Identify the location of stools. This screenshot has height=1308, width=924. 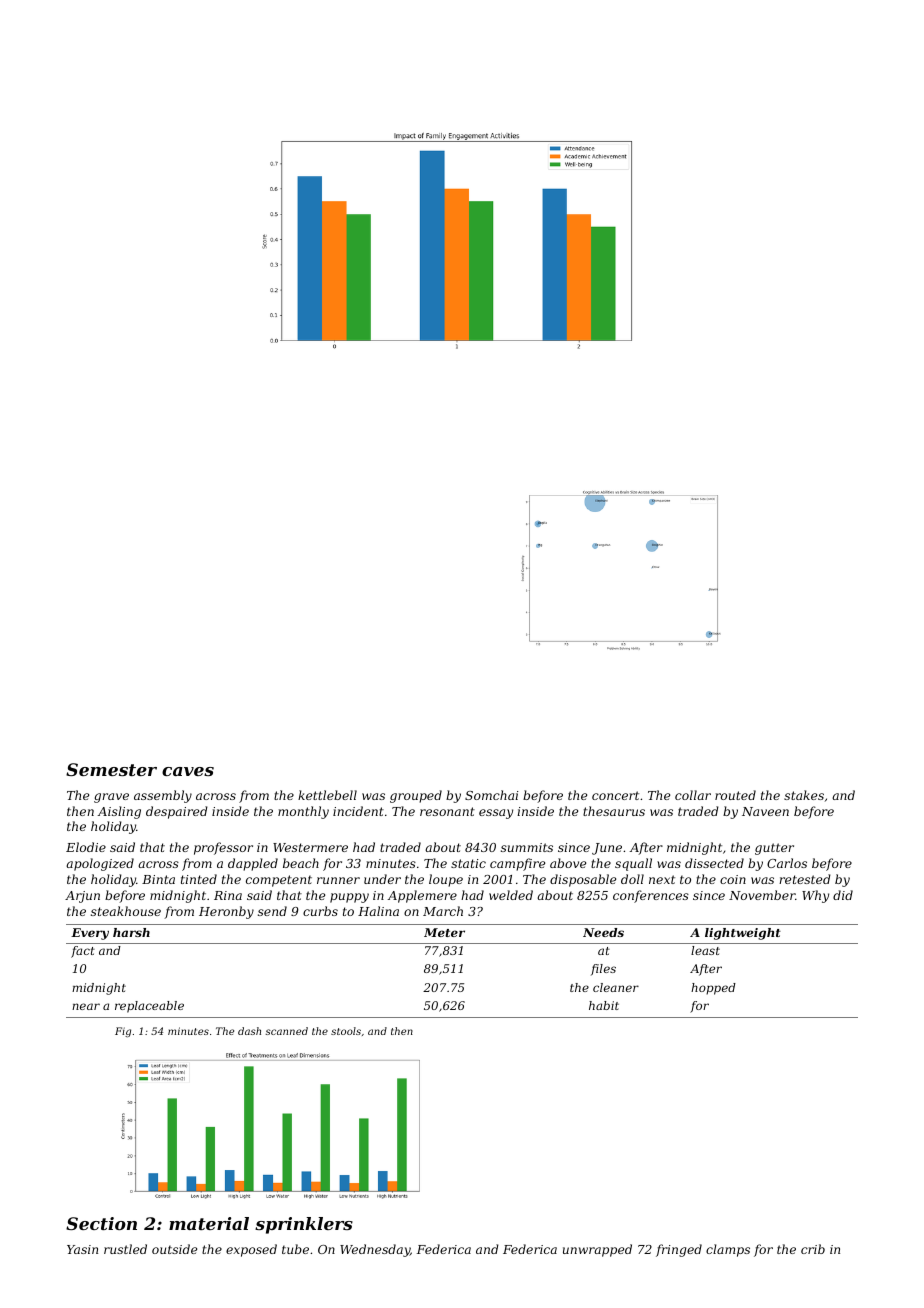
(346, 1031).
